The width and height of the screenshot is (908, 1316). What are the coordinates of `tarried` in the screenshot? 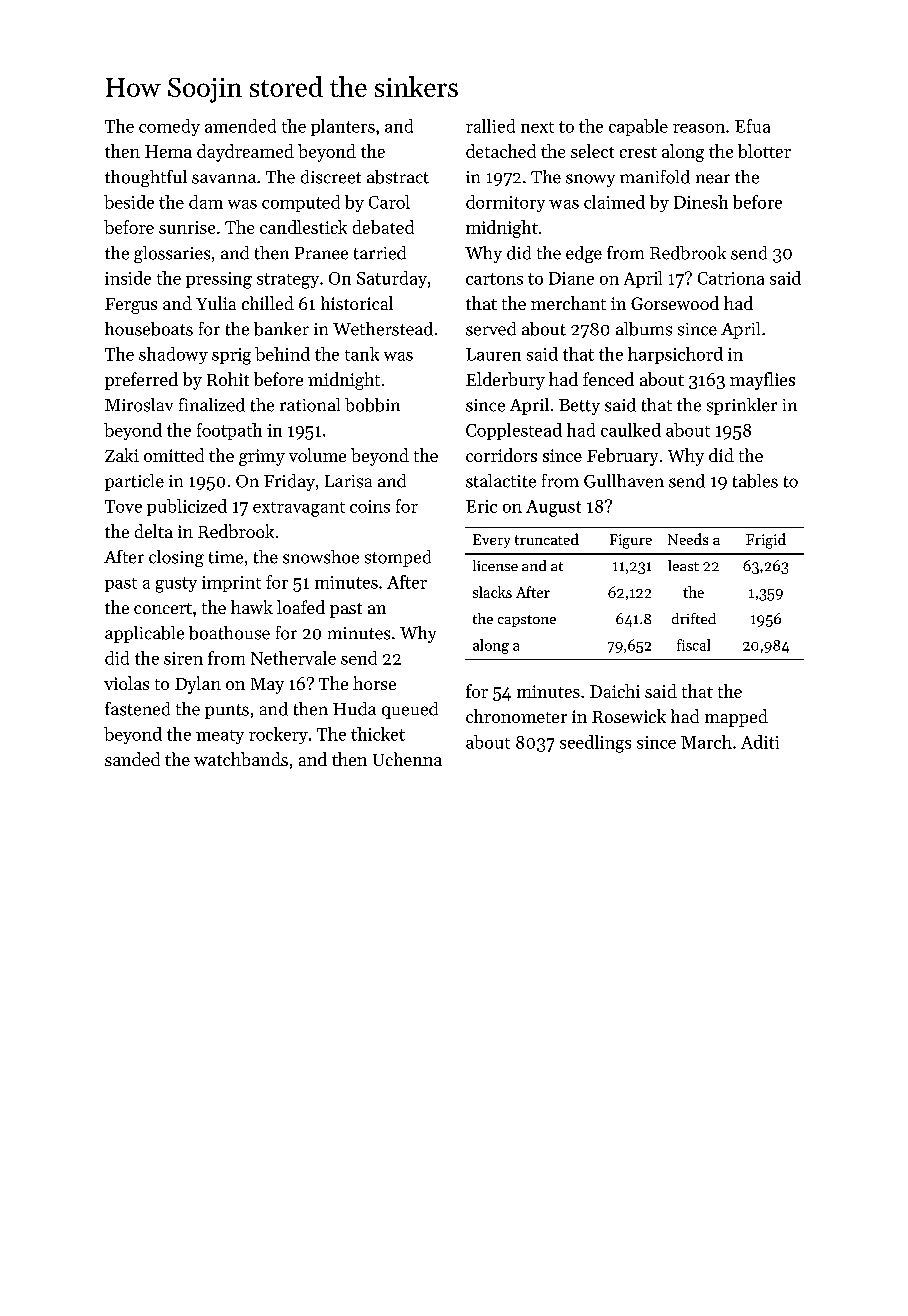 It's located at (380, 253).
